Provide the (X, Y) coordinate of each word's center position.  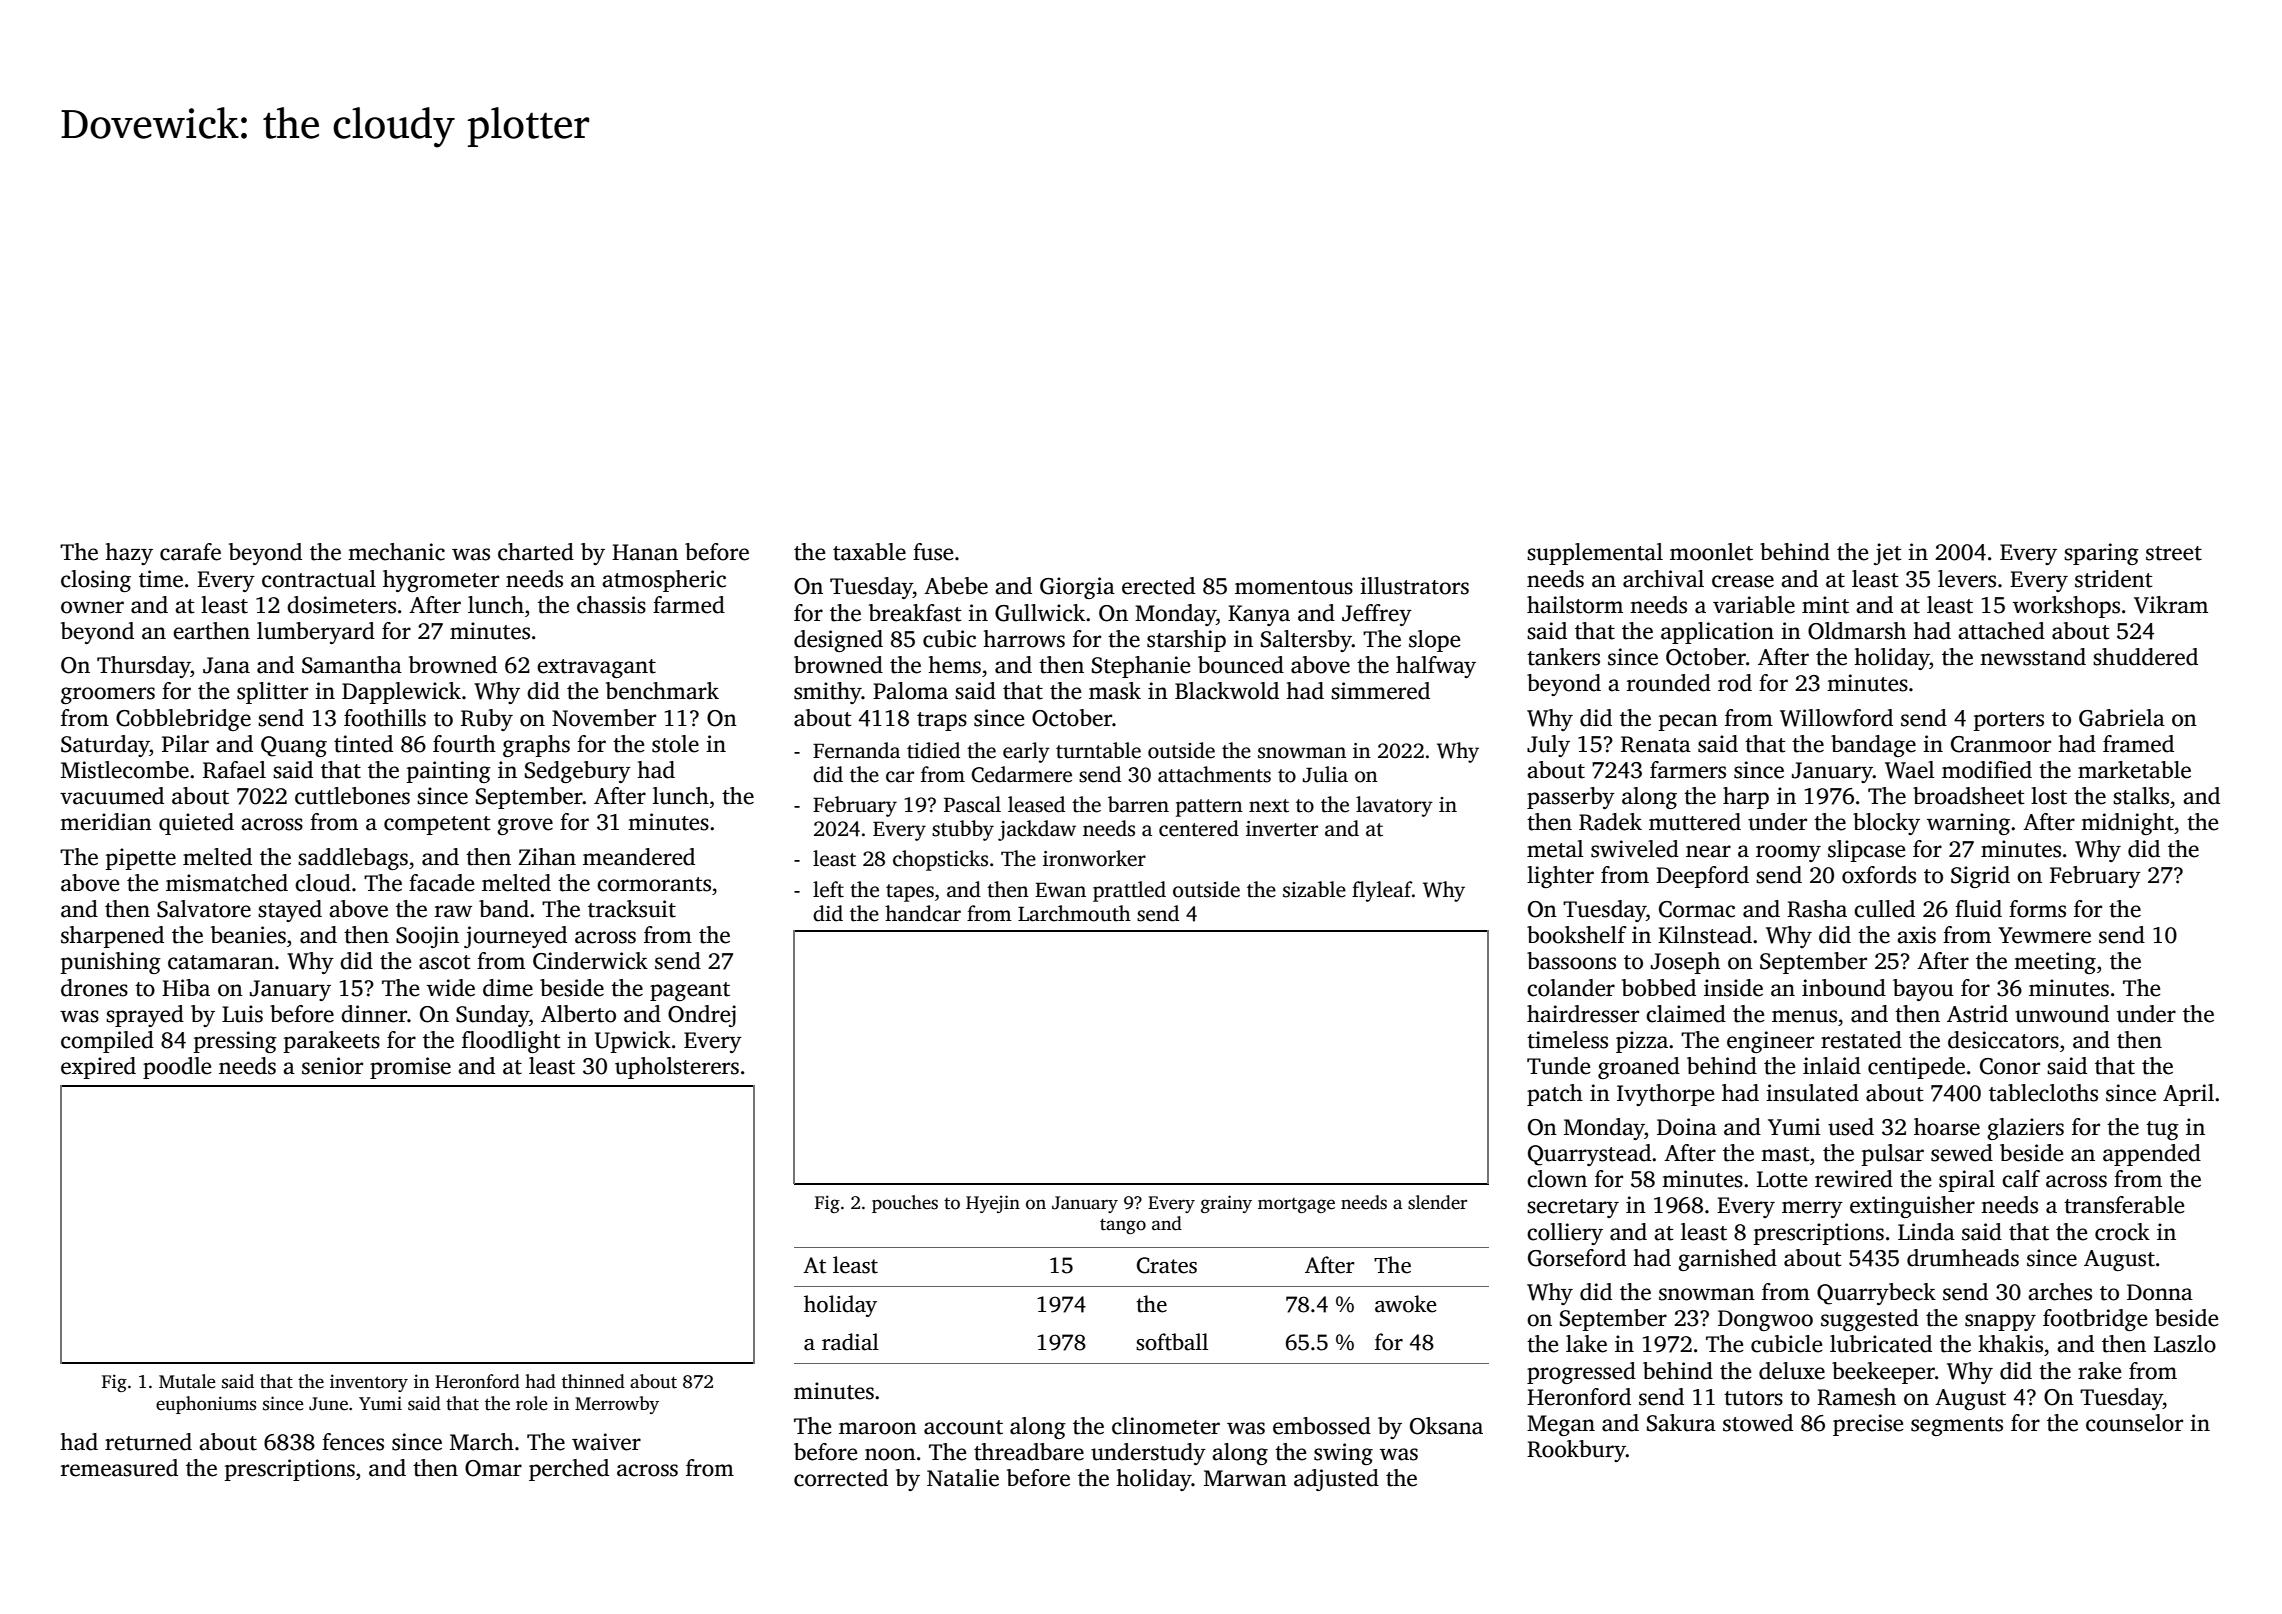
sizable (1314, 889)
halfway (1436, 667)
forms (2037, 909)
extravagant (596, 668)
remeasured (119, 1468)
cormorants (654, 884)
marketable (2134, 770)
